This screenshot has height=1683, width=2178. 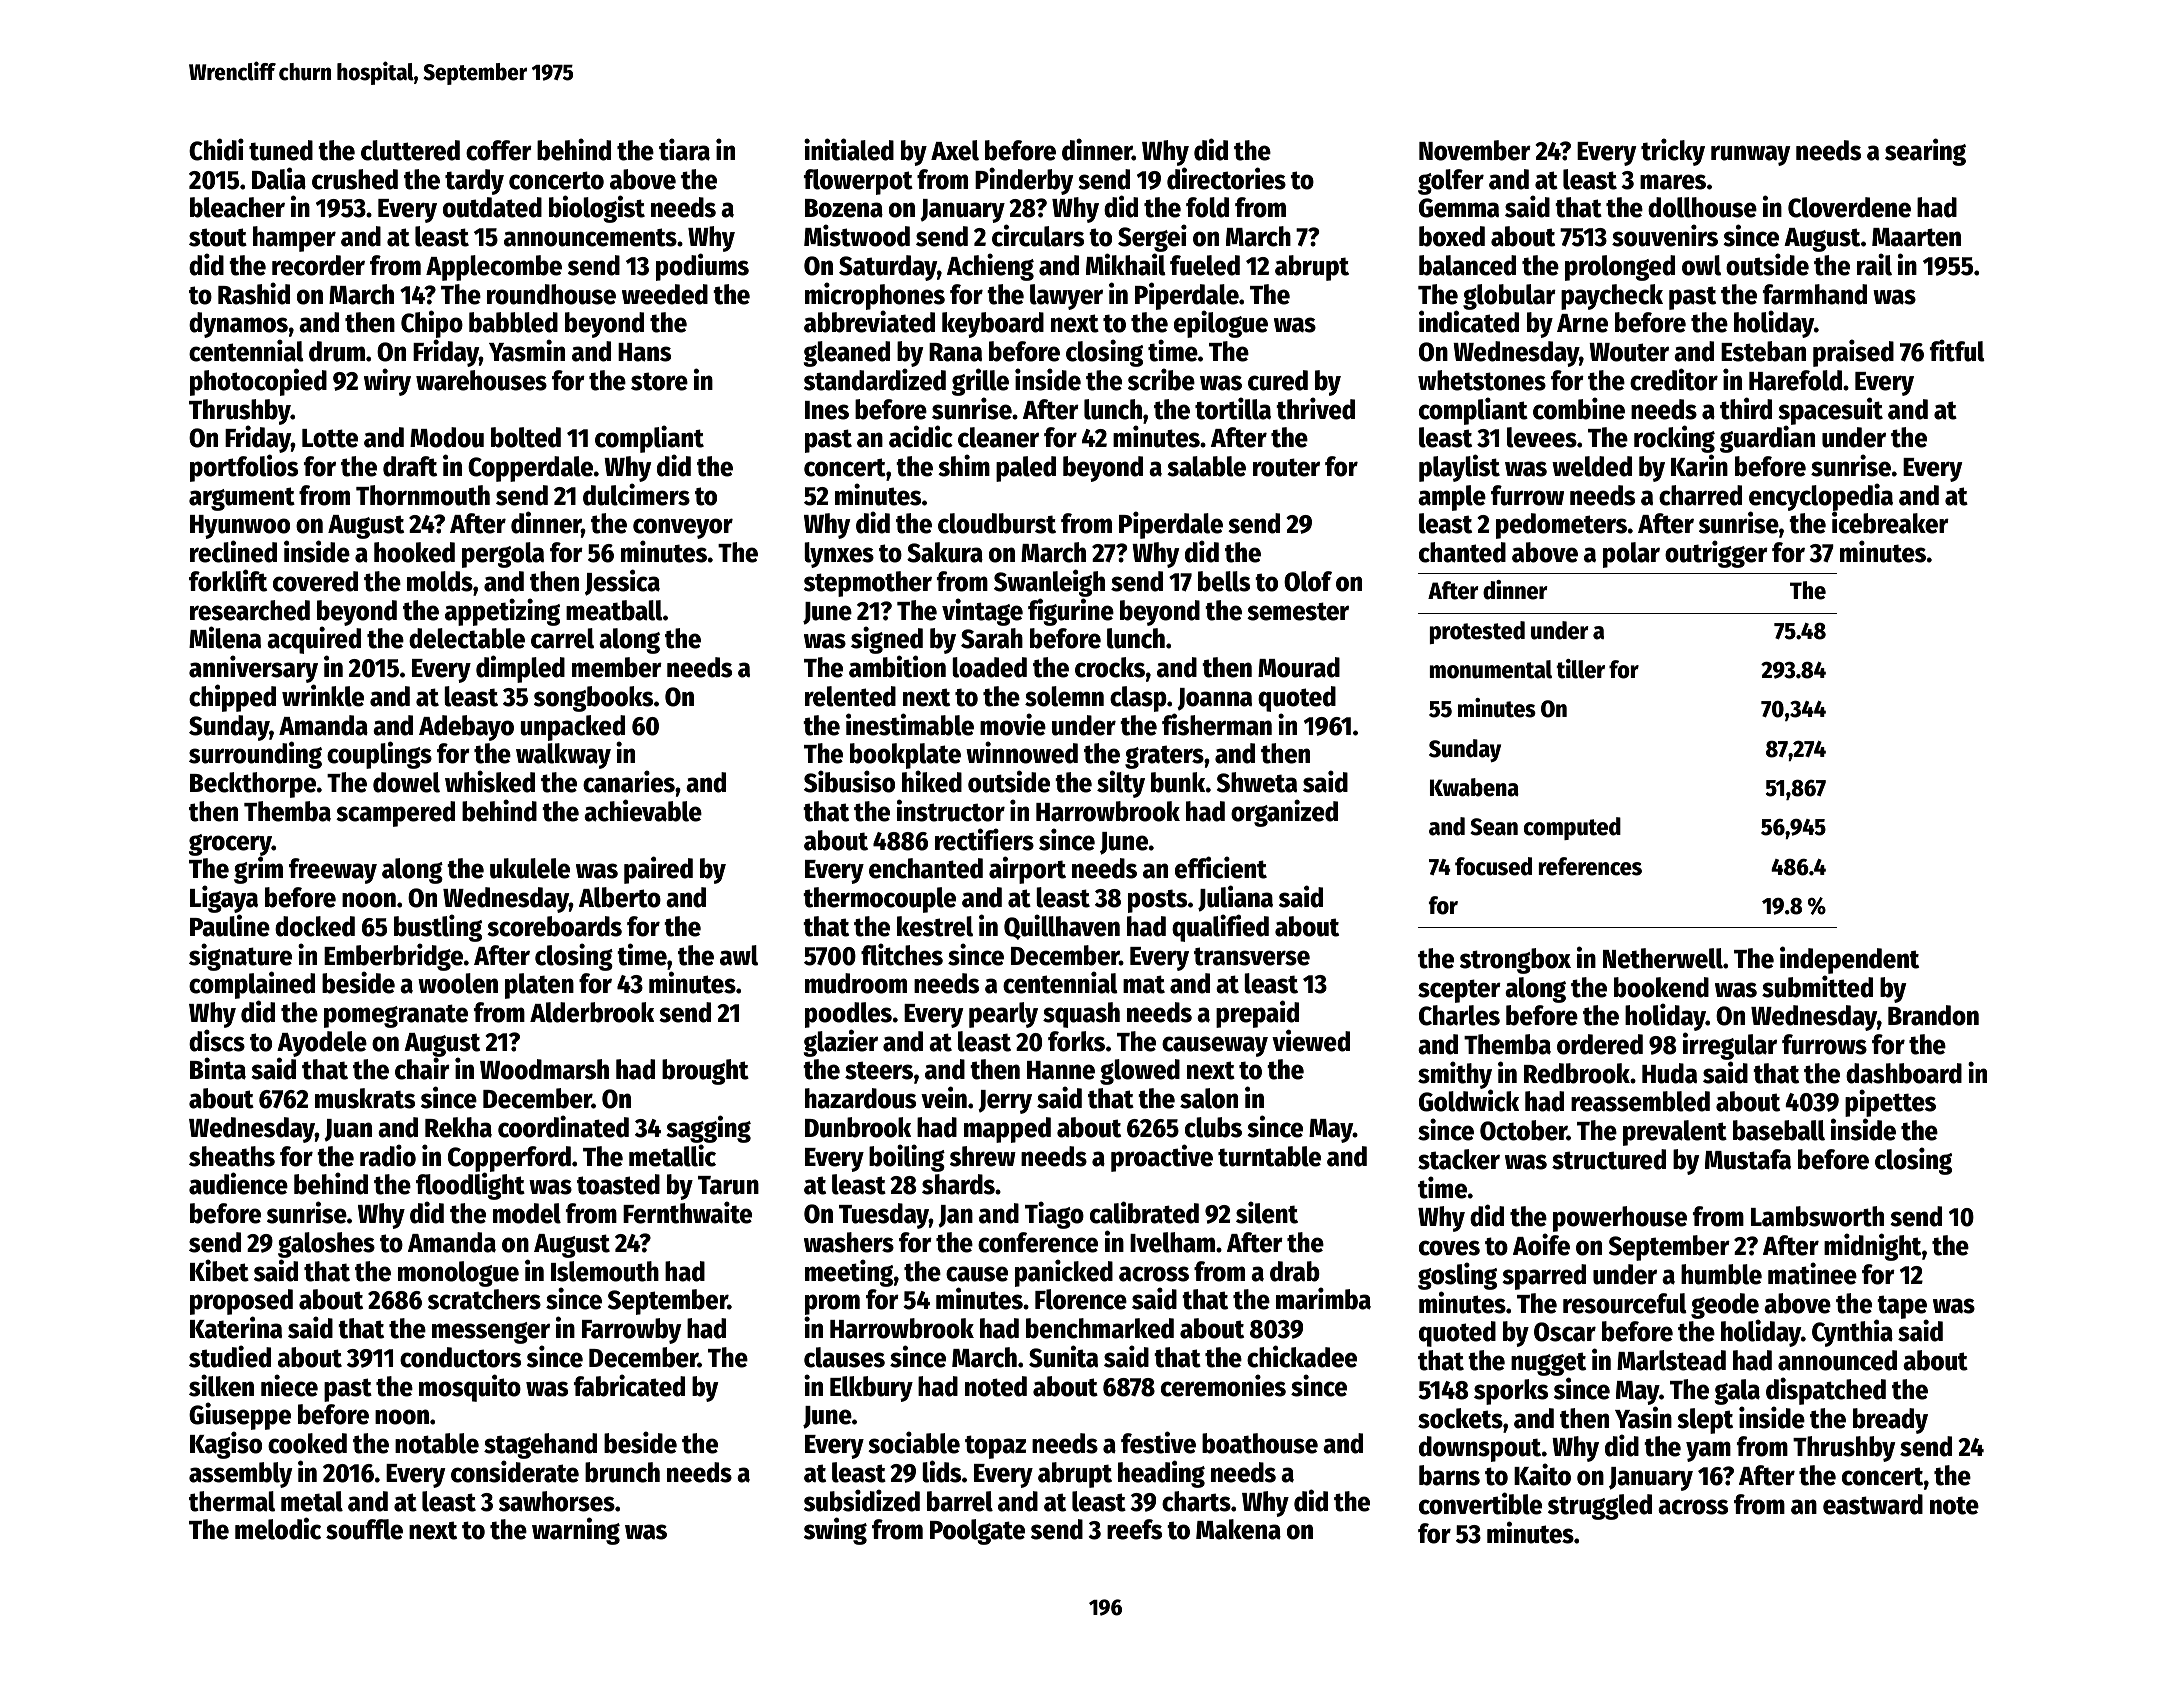 What do you see at coordinates (1849, 960) in the screenshot?
I see `independent` at bounding box center [1849, 960].
